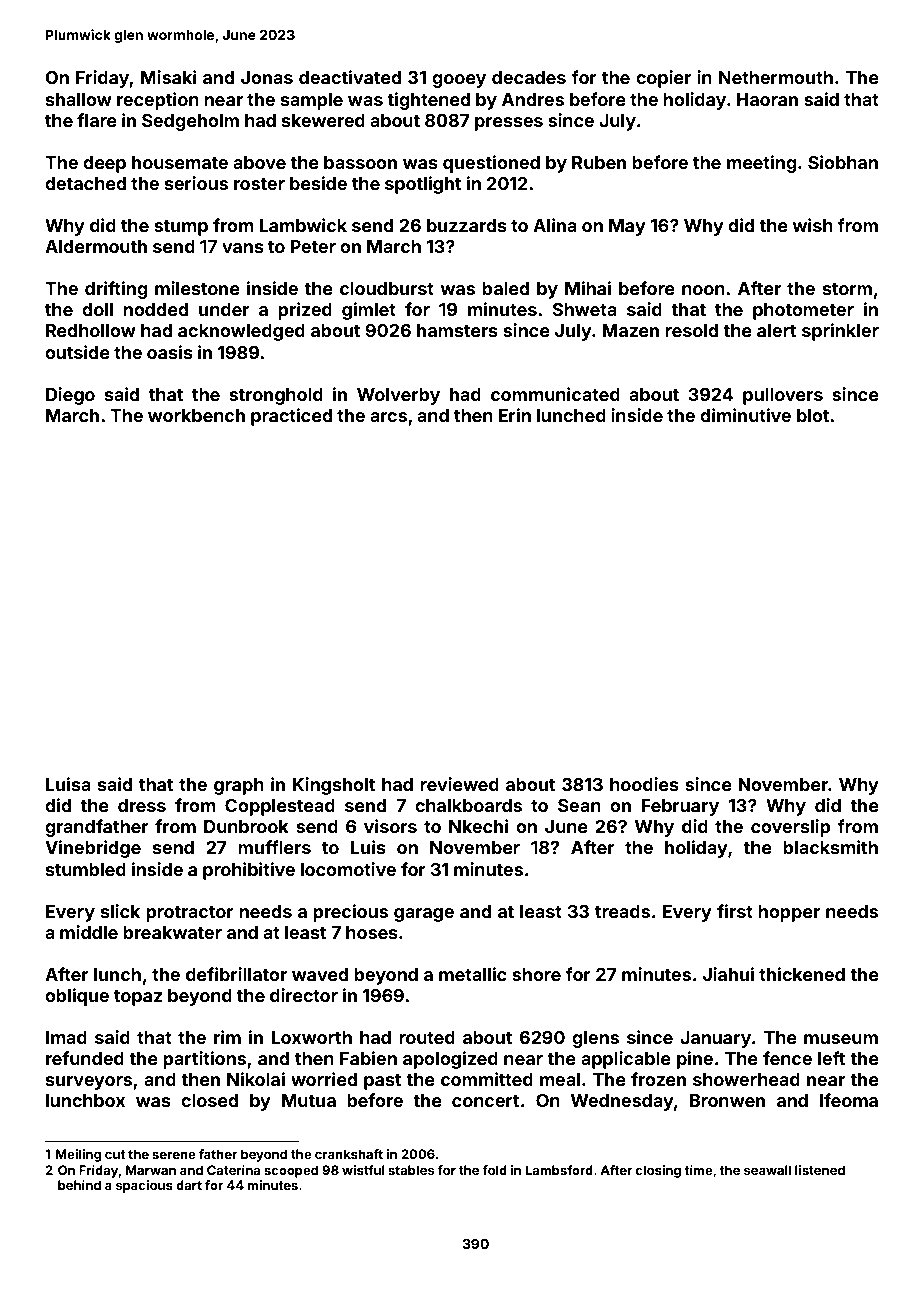  What do you see at coordinates (85, 1058) in the screenshot?
I see `refunded` at bounding box center [85, 1058].
